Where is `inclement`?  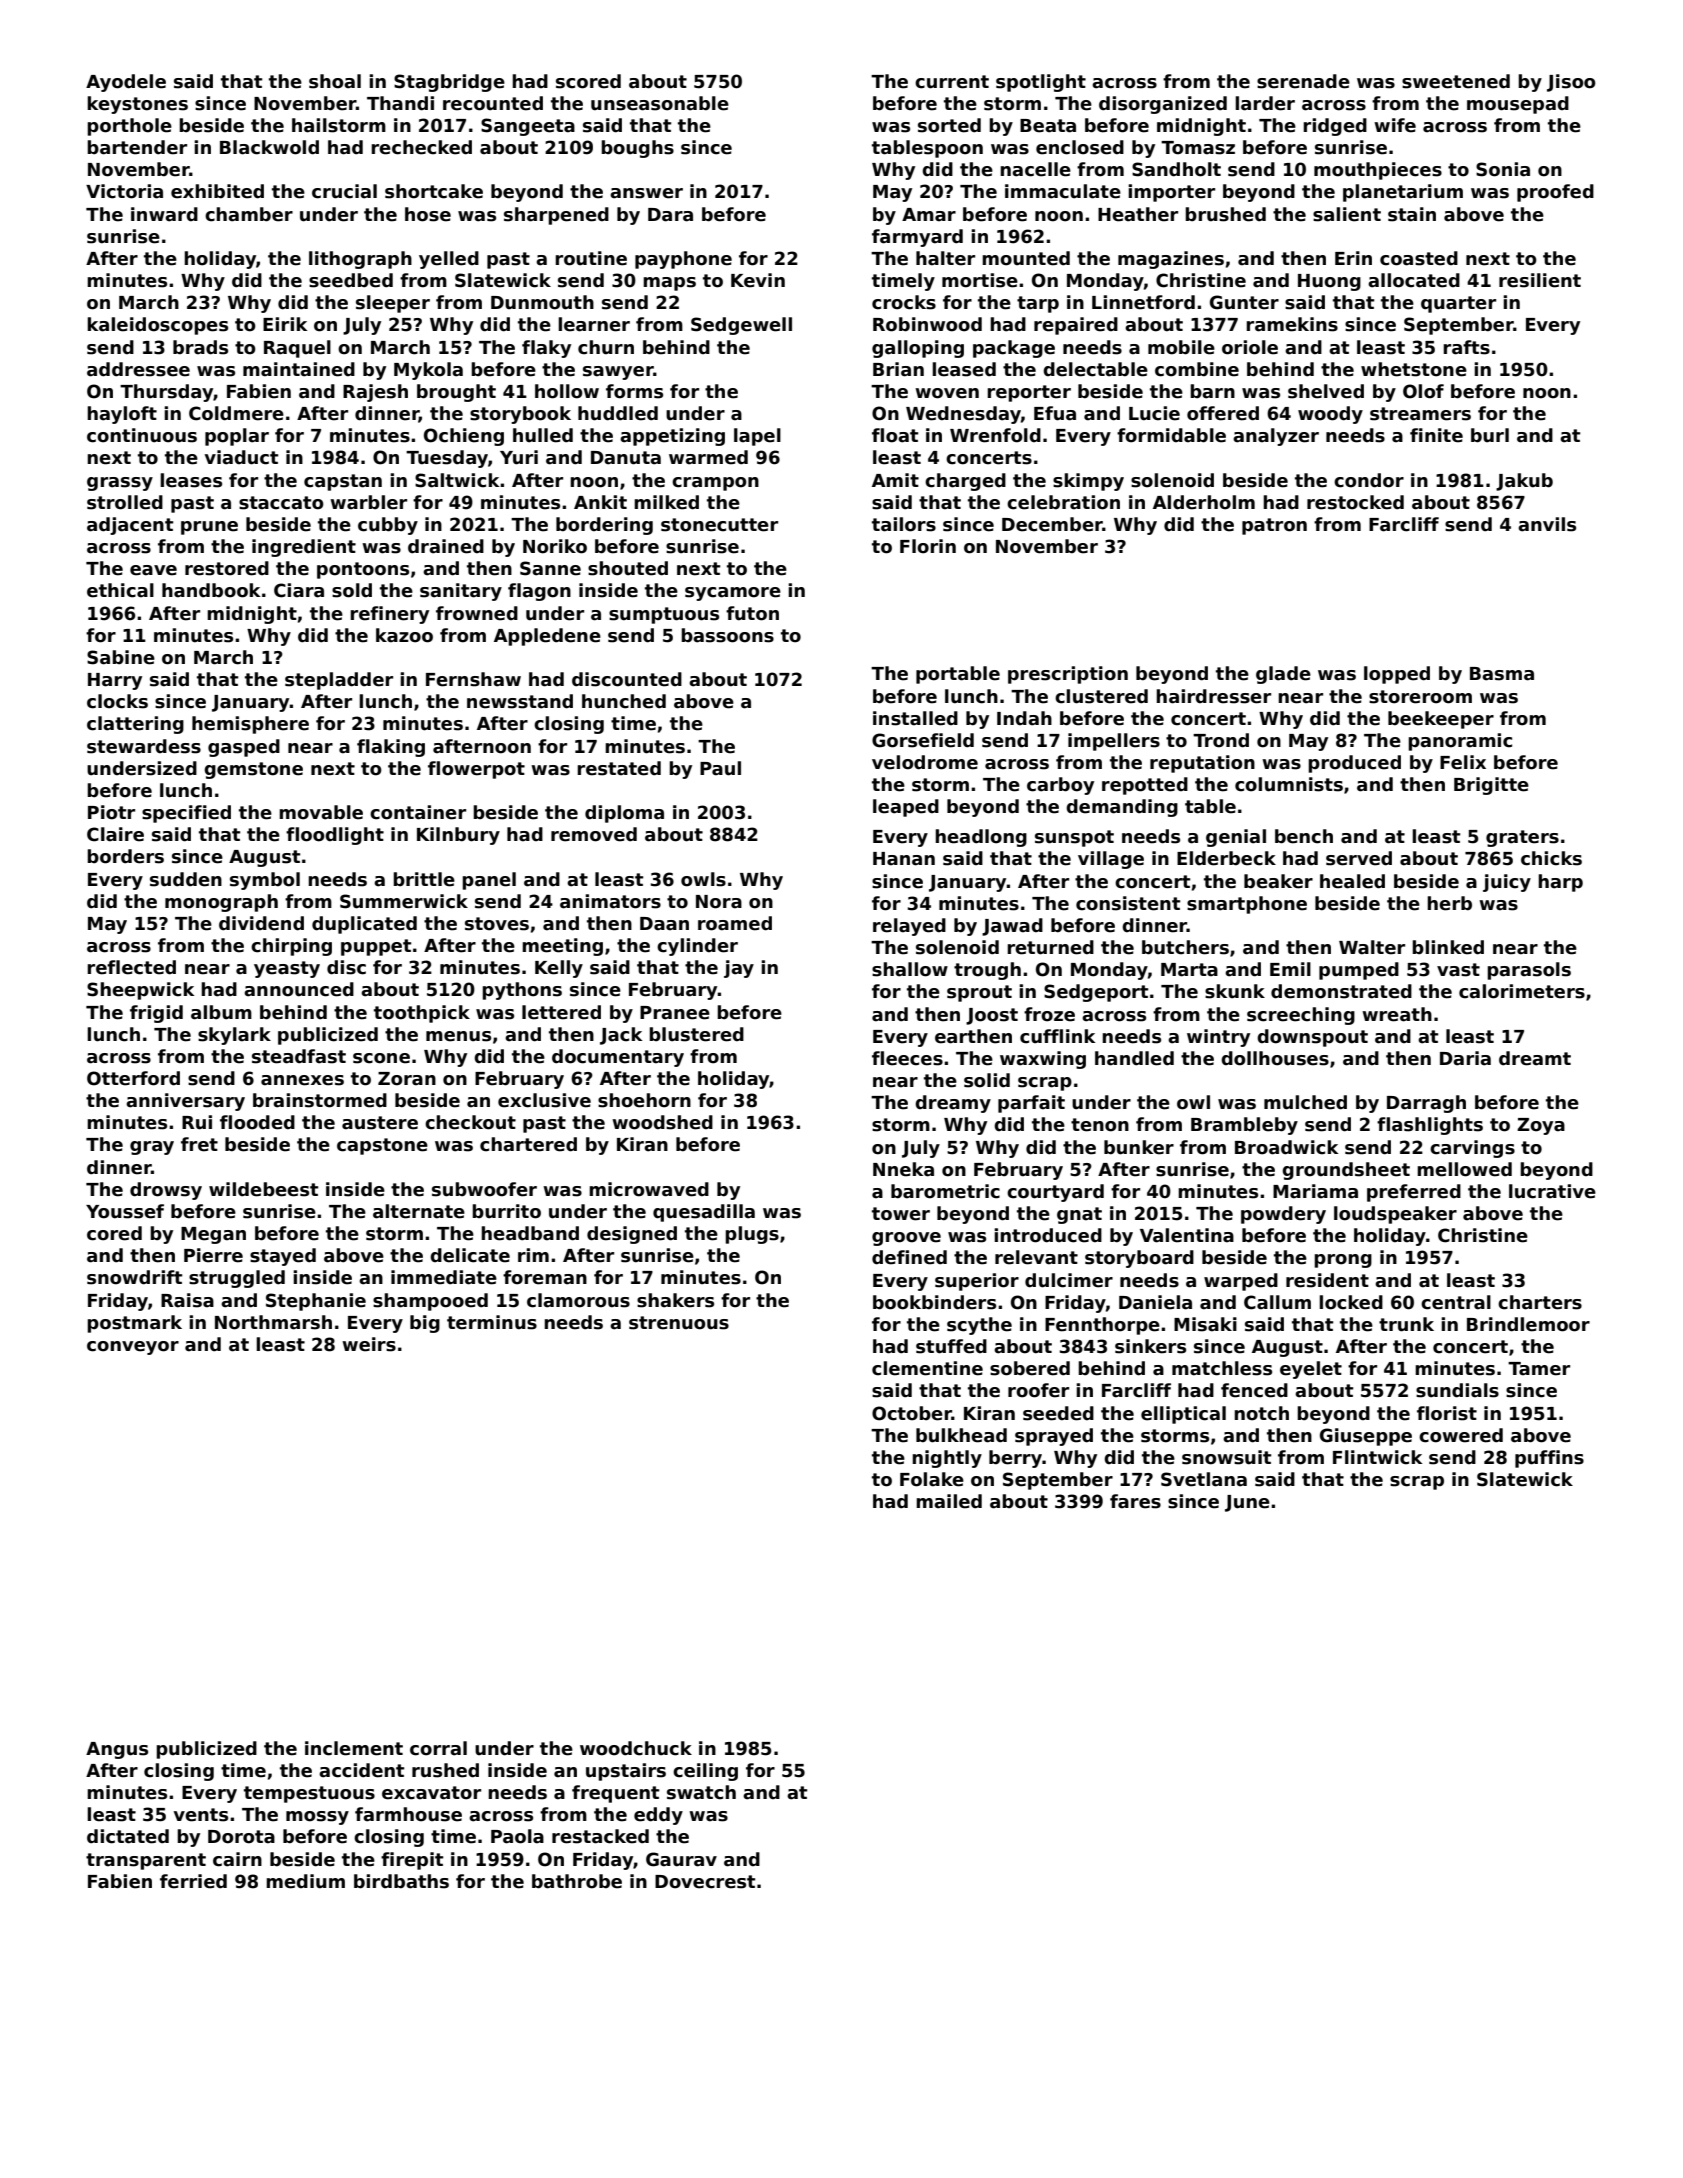 inclement is located at coordinates (354, 1748).
